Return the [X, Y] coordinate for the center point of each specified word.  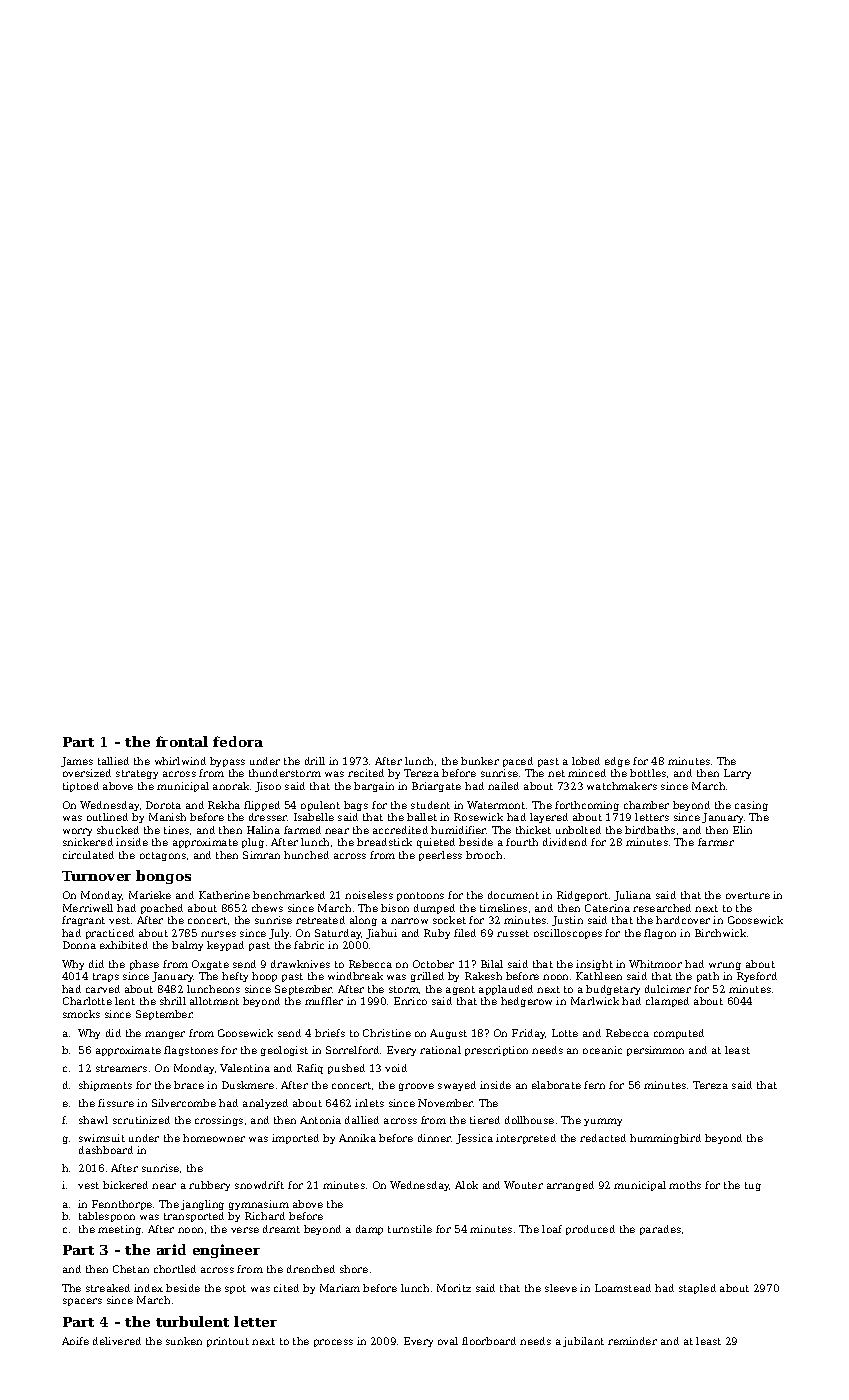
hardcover [683, 920]
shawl [93, 1120]
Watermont [496, 805]
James [77, 762]
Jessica [474, 1139]
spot [235, 1289]
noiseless [369, 895]
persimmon [655, 1051]
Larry [737, 774]
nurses [218, 934]
